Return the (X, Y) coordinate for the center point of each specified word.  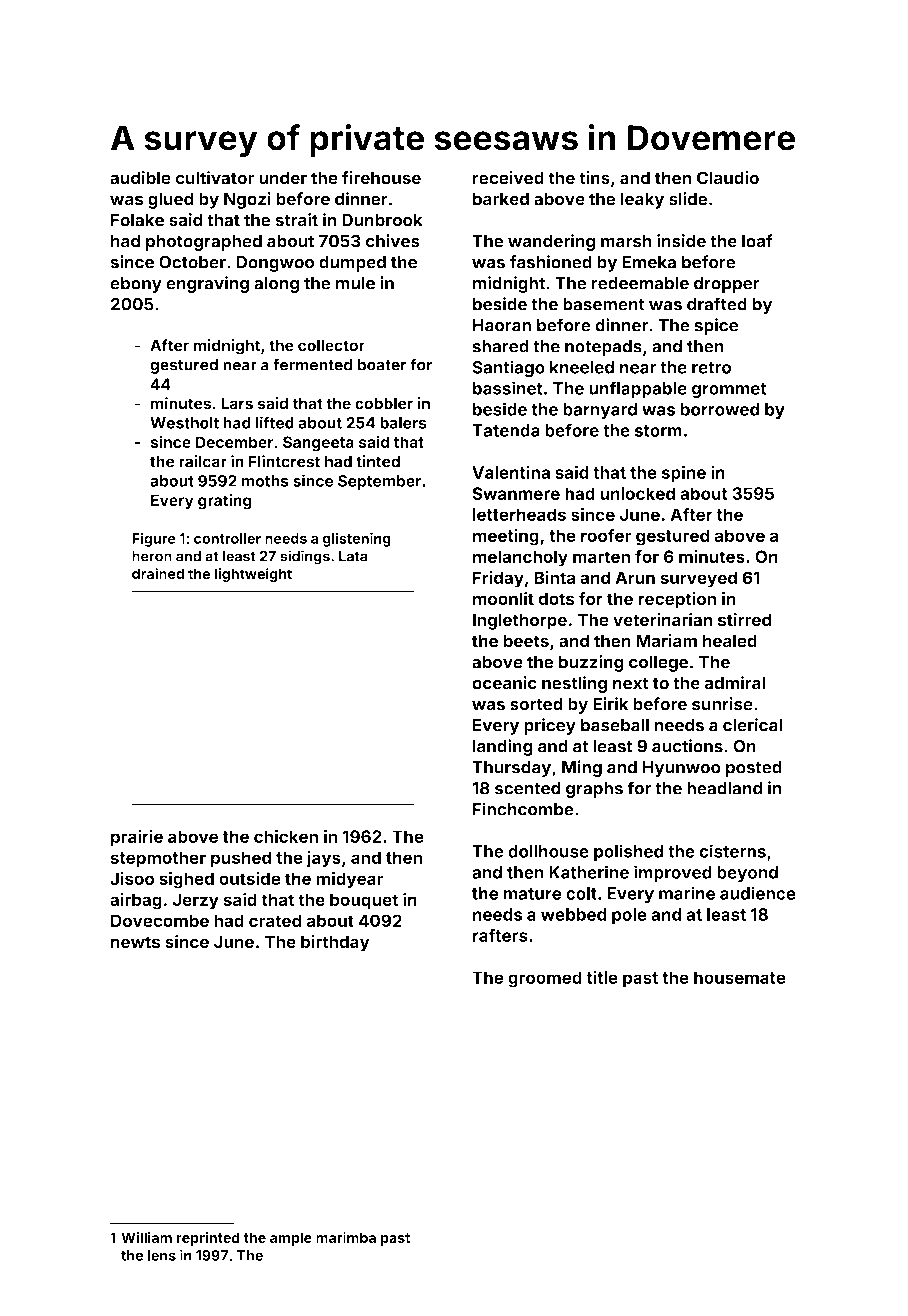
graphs (594, 790)
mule (355, 283)
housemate (740, 977)
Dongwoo (275, 263)
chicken (286, 836)
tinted (378, 461)
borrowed (720, 409)
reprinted (208, 1239)
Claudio (728, 178)
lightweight (253, 575)
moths (265, 481)
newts (135, 942)
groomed (545, 979)
